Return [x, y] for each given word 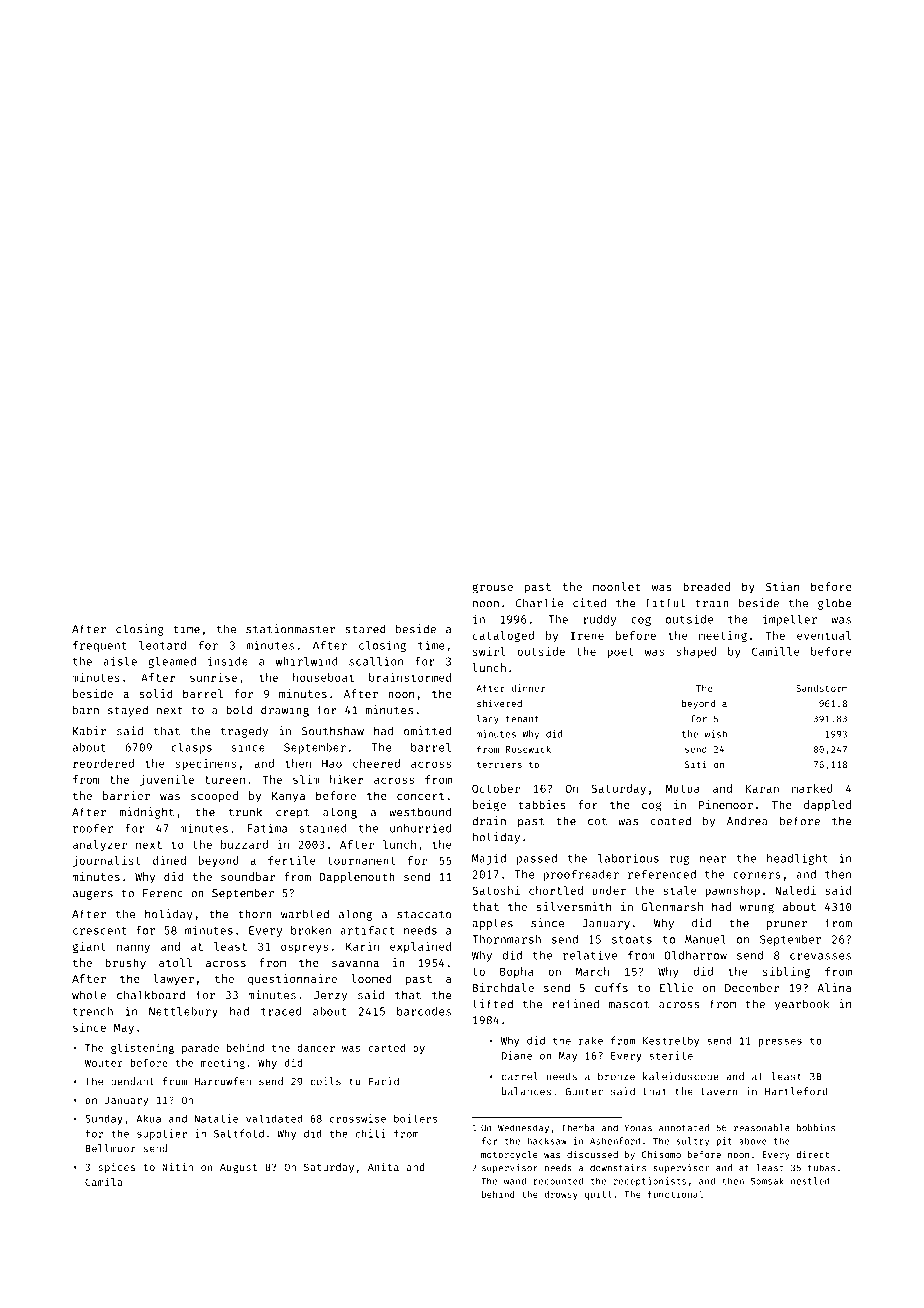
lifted [493, 1004]
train [712, 603]
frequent [100, 646]
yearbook [802, 1005]
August [238, 1168]
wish [716, 734]
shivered [499, 703]
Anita [383, 1167]
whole [89, 995]
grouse [492, 589]
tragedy [244, 732]
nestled [810, 1181]
